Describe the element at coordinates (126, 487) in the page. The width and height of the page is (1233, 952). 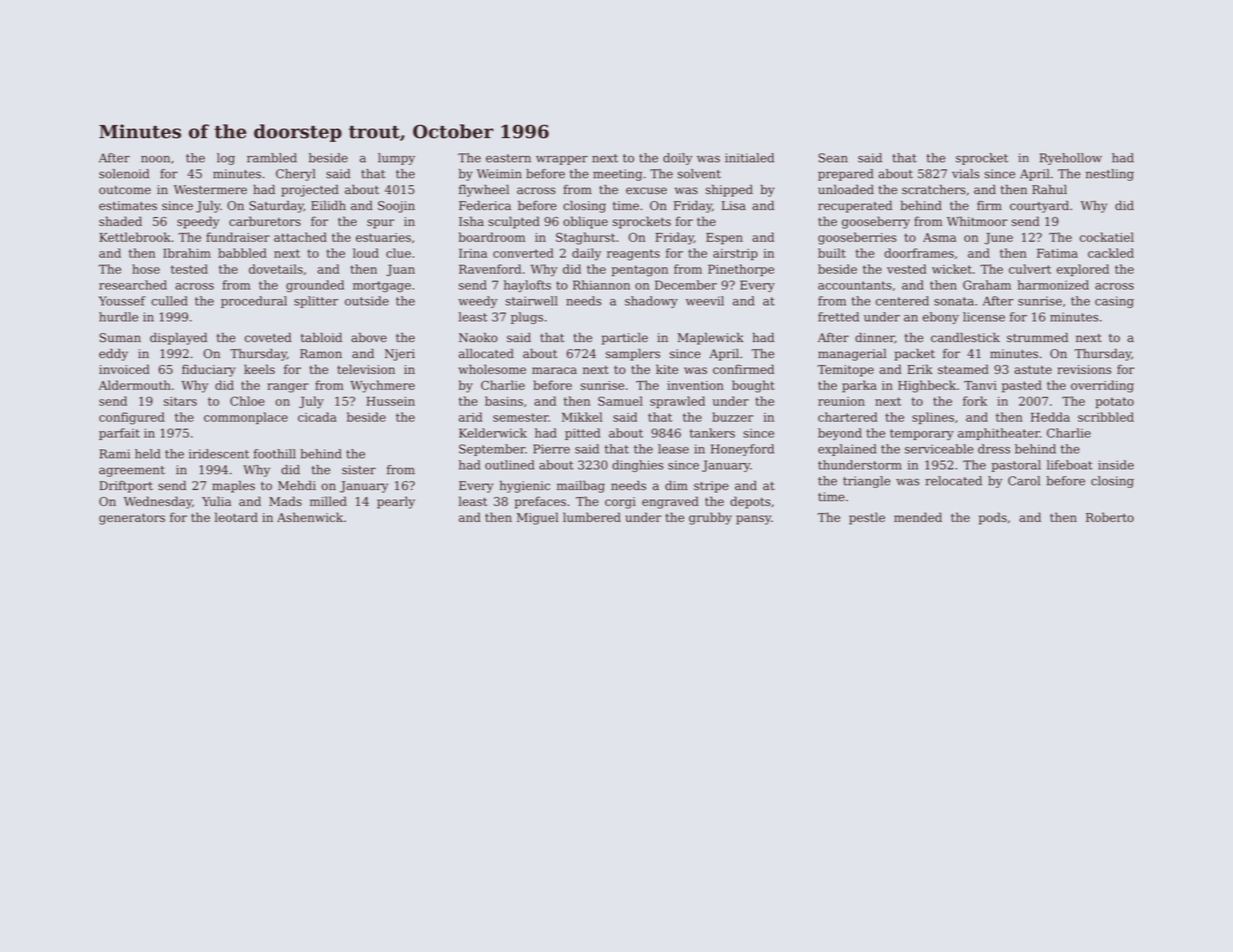
I see `Driftport` at that location.
